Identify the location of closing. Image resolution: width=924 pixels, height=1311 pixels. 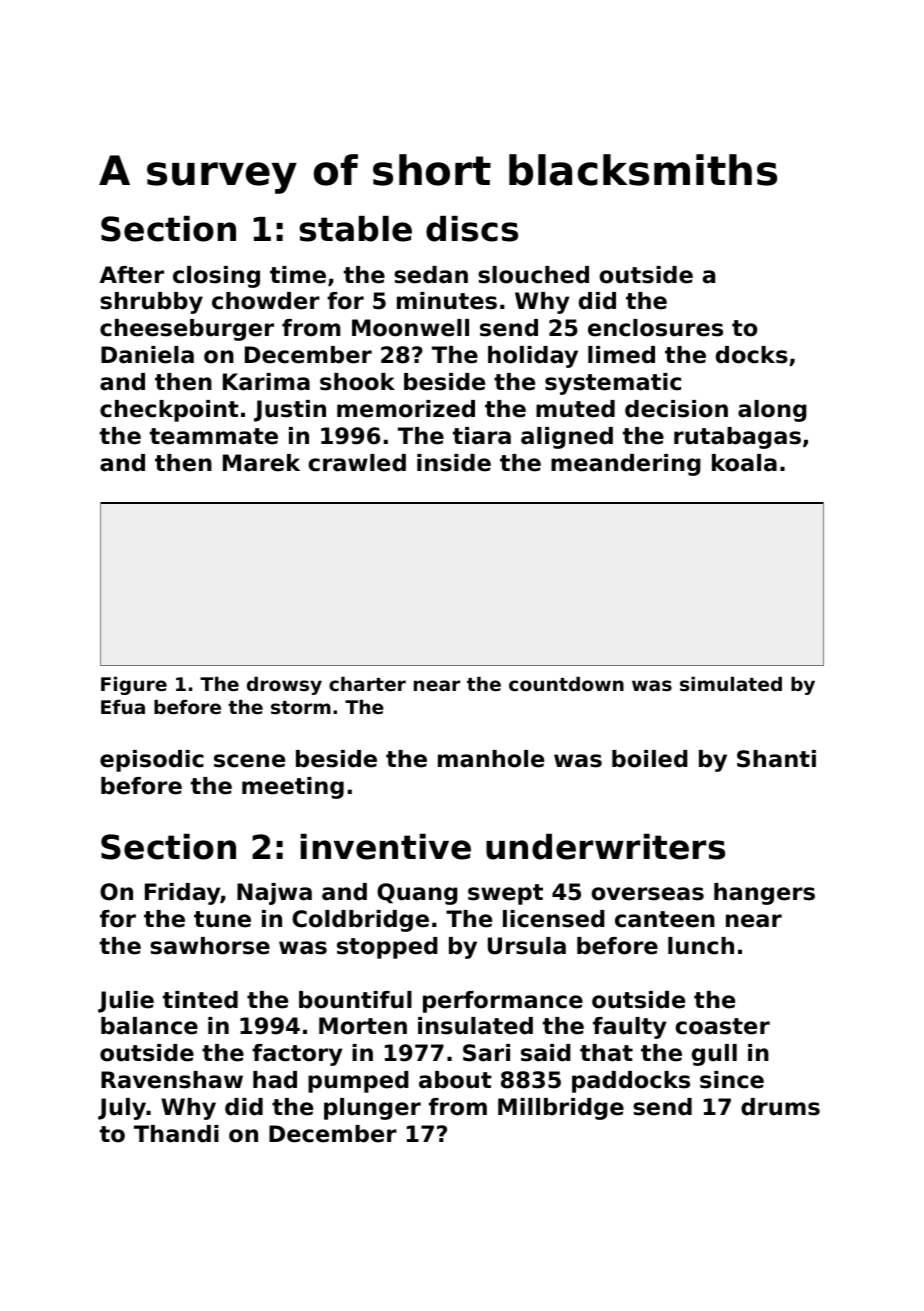
(216, 277).
